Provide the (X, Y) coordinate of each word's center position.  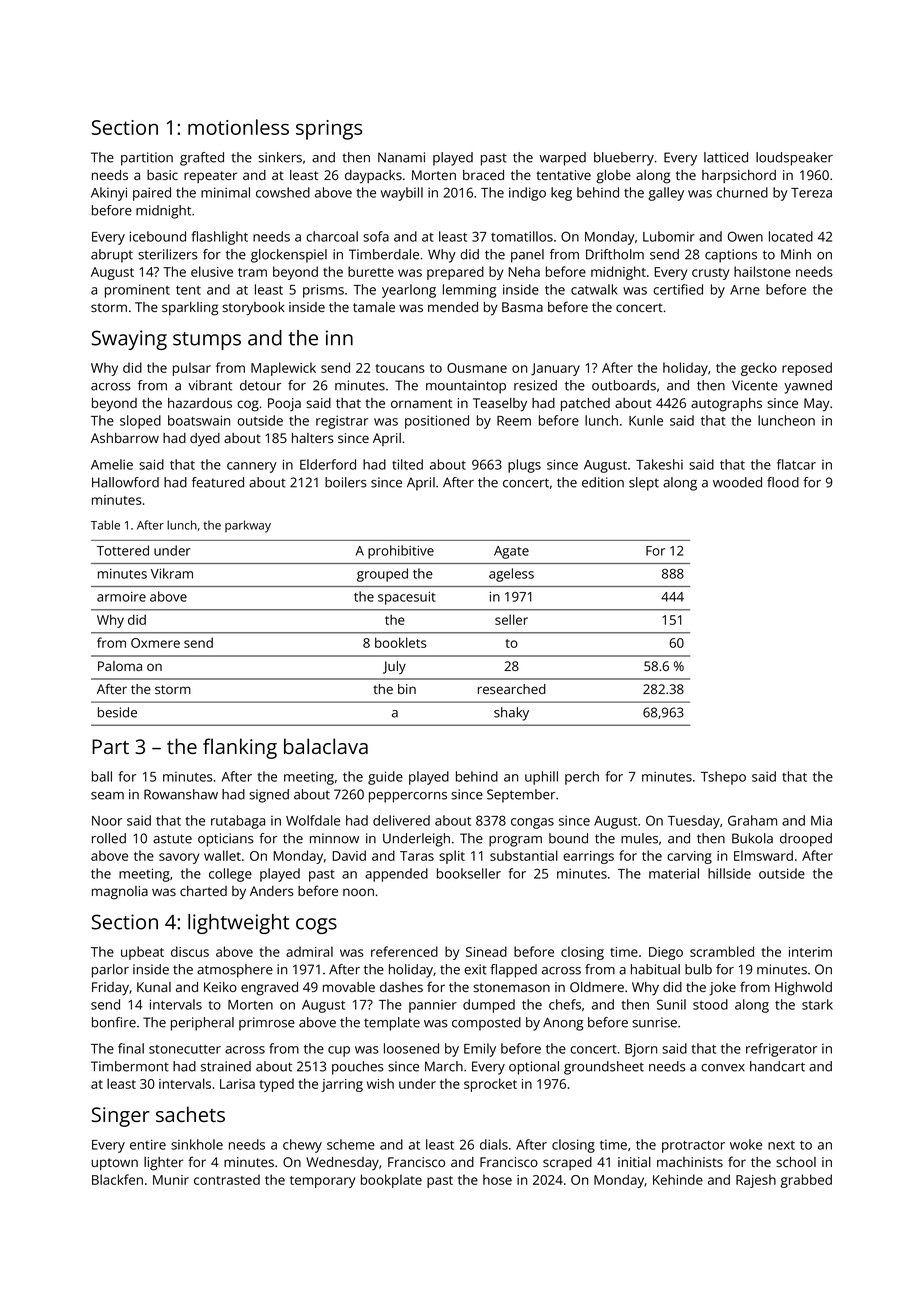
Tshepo (723, 778)
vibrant (210, 385)
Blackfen (117, 1179)
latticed (726, 157)
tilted (407, 464)
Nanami (401, 157)
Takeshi (659, 464)
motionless (238, 127)
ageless (511, 575)
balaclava (326, 746)
